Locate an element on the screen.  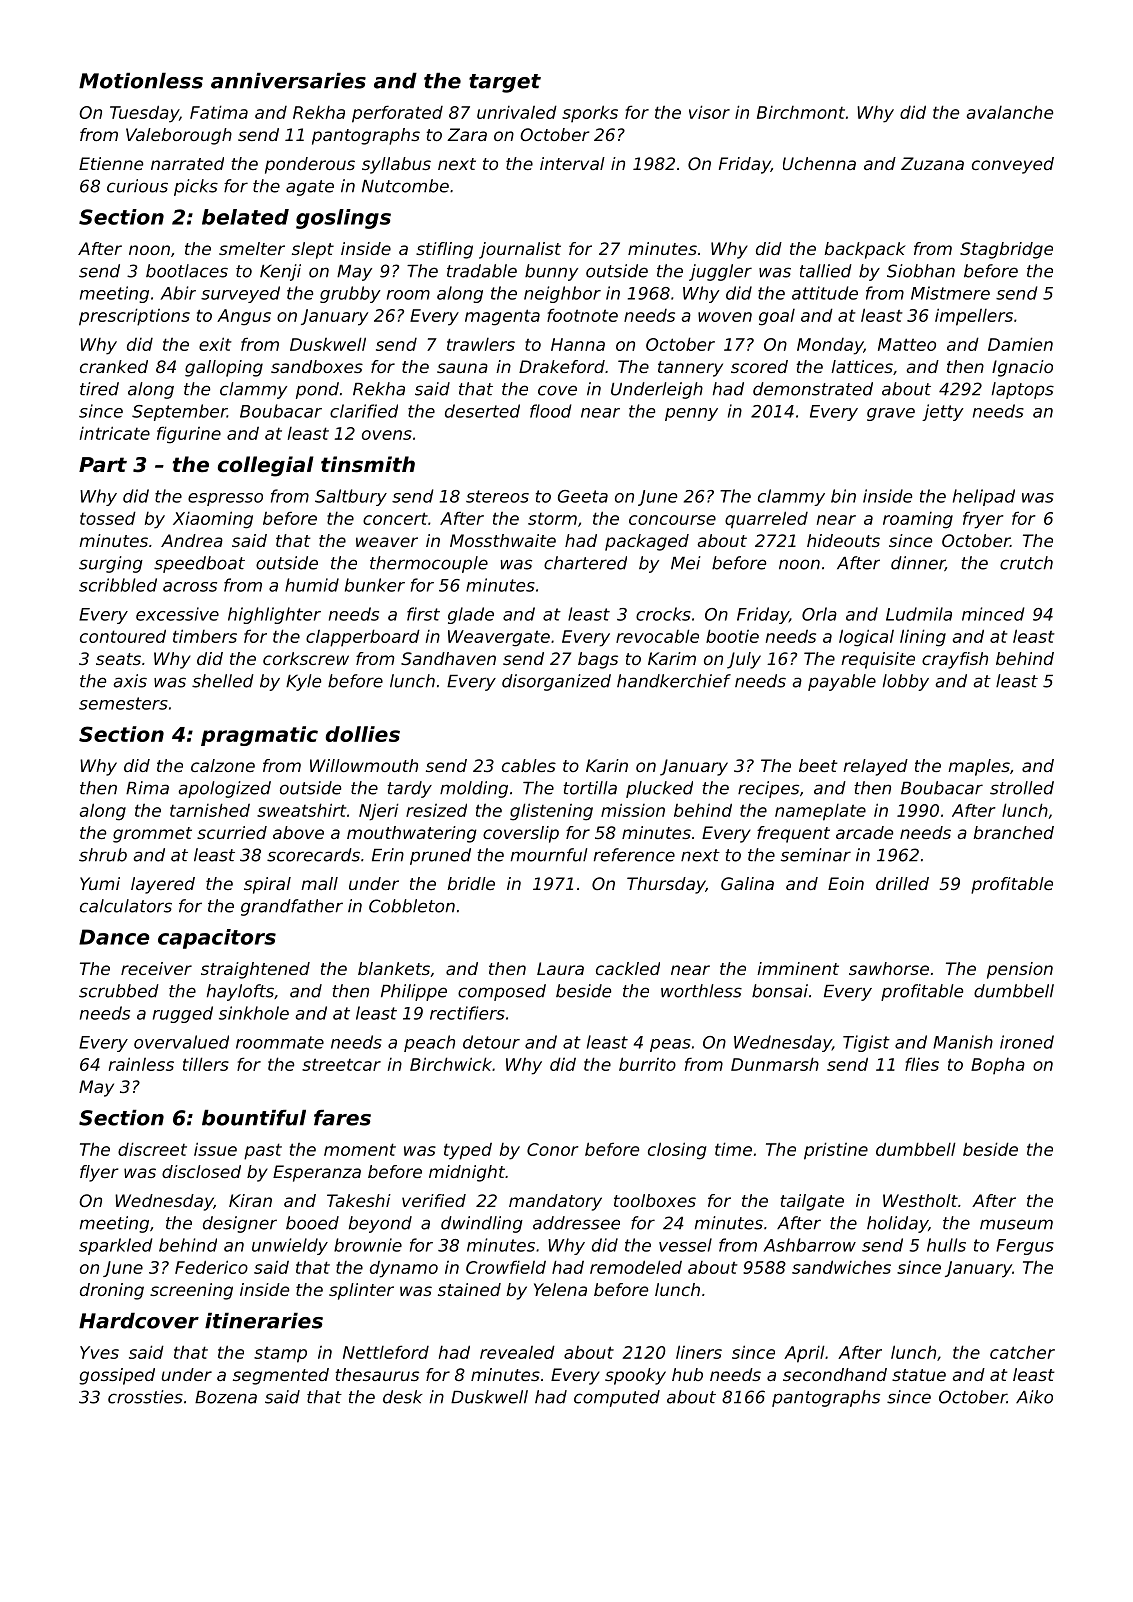
perforated is located at coordinates (397, 114).
